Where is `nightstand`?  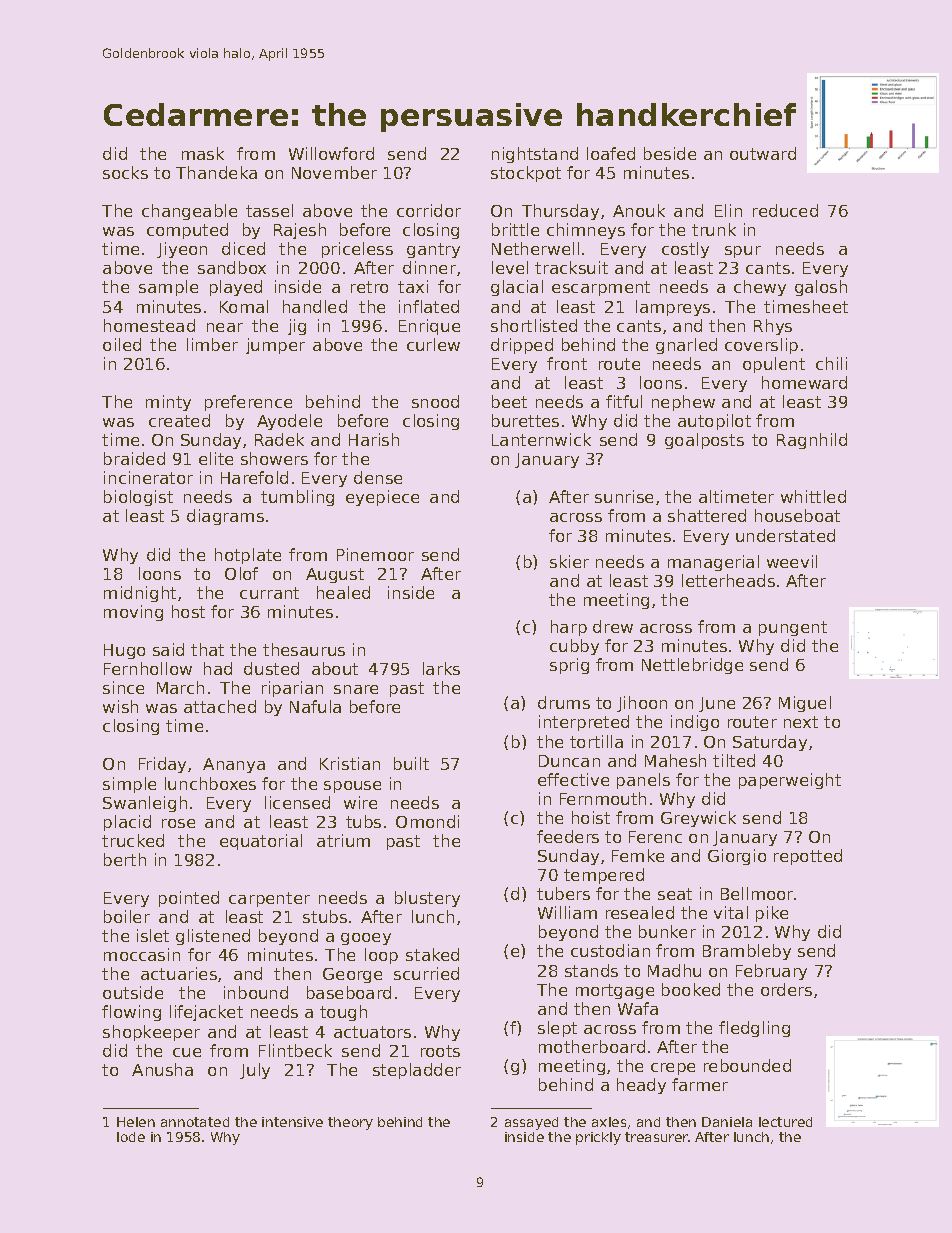 nightstand is located at coordinates (535, 155).
